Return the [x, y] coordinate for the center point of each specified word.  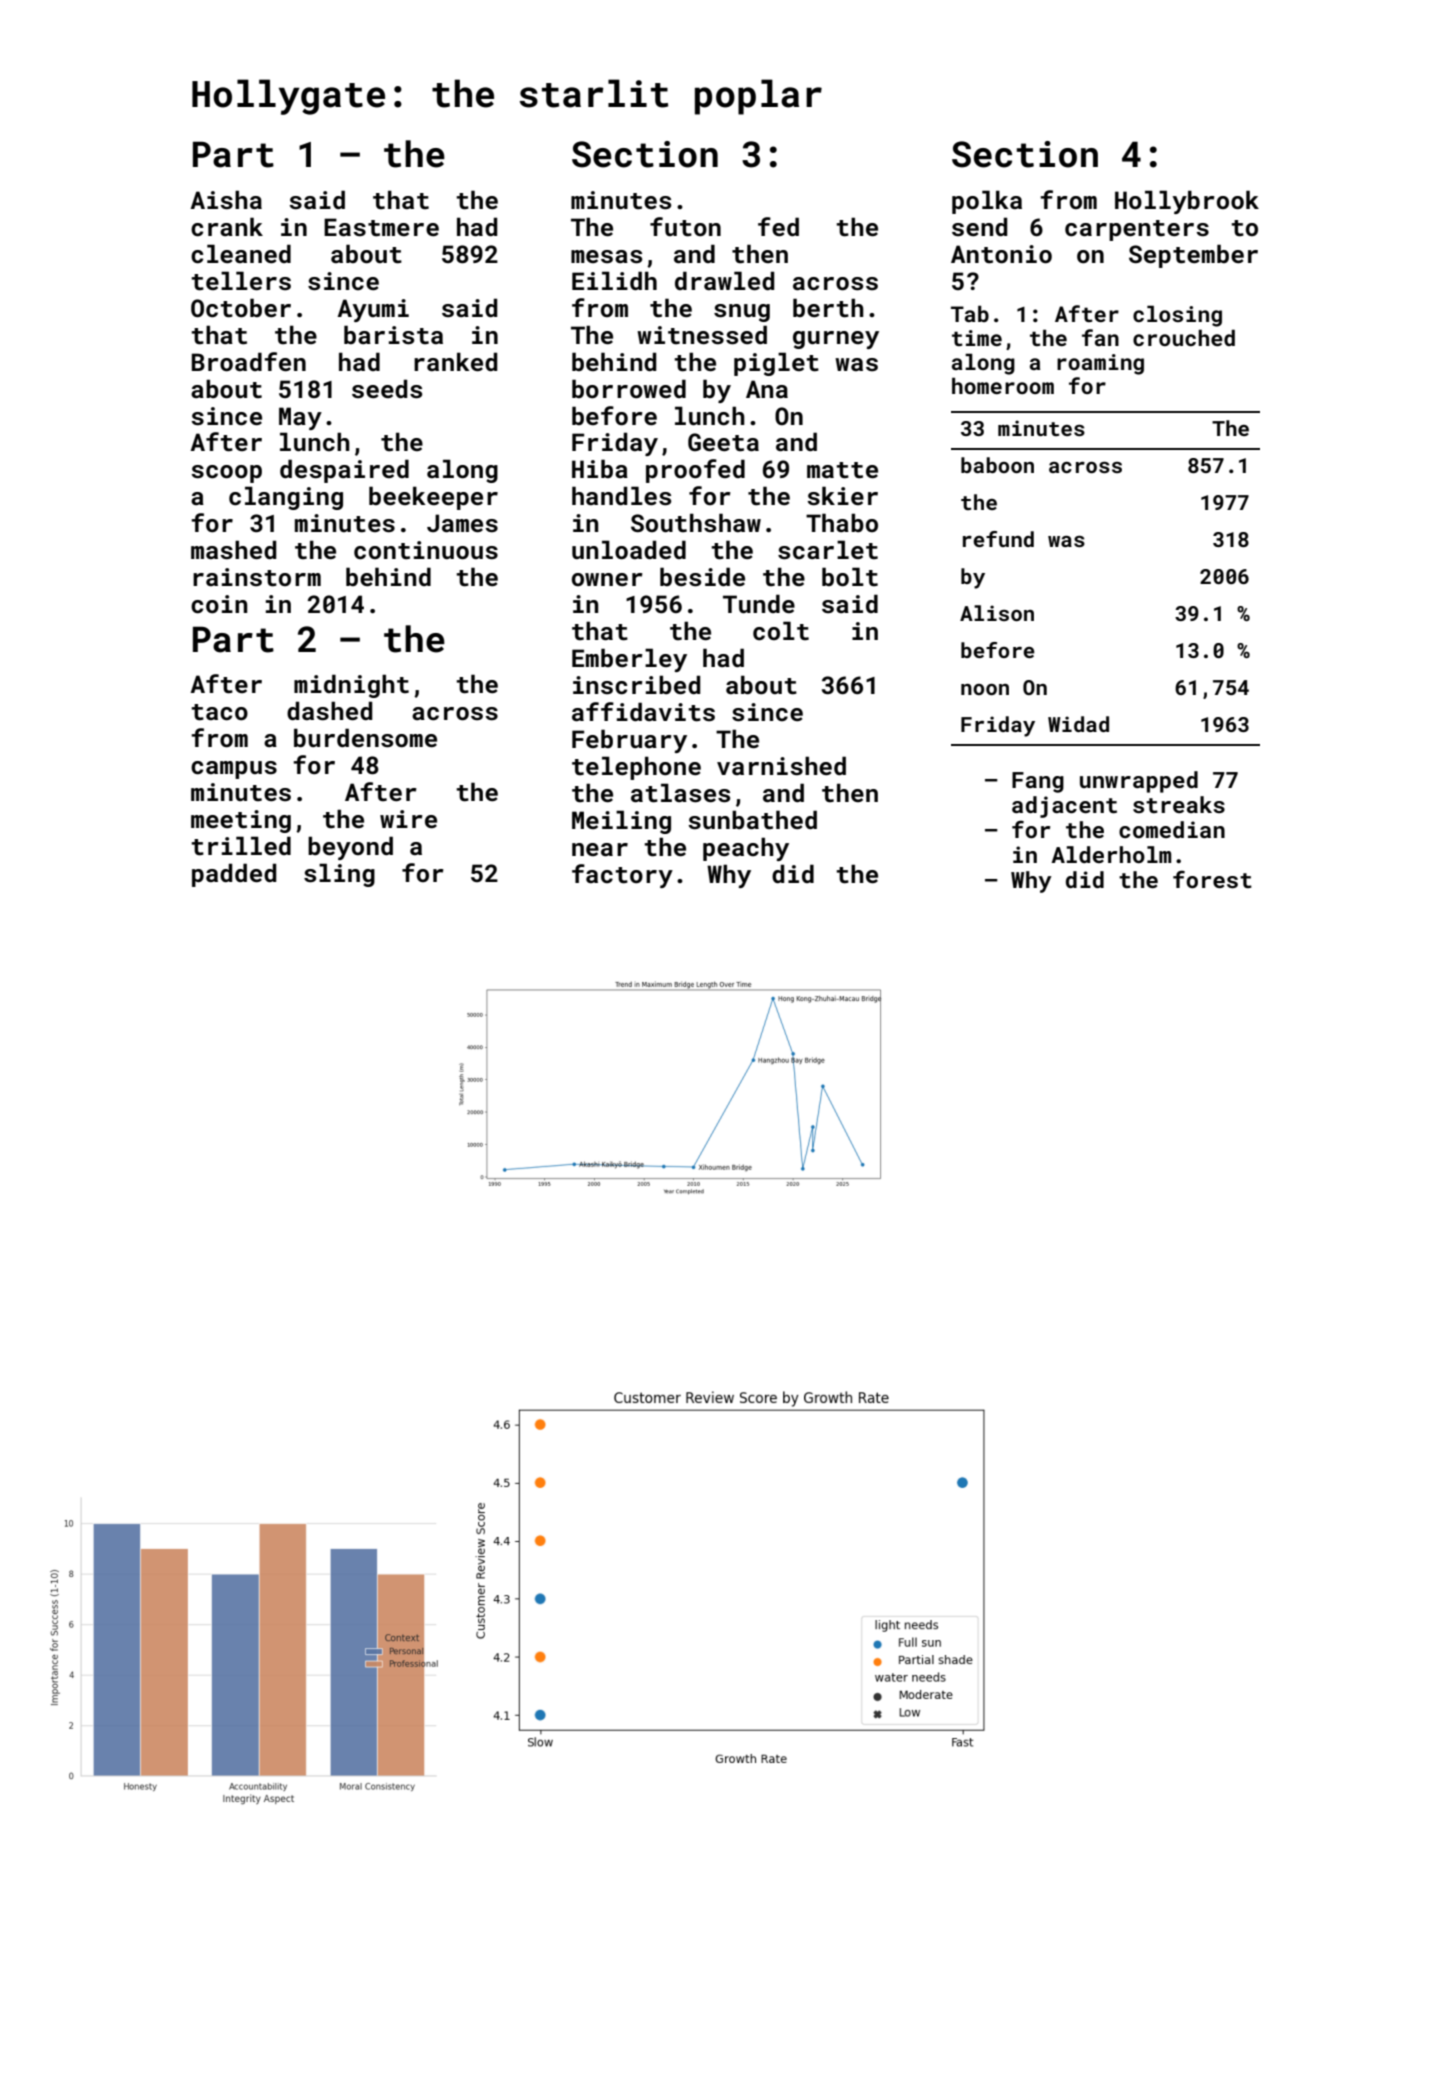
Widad [1078, 724]
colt [781, 631]
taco [219, 712]
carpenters [1137, 230]
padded [234, 875]
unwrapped [1139, 782]
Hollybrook [1187, 202]
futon [685, 227]
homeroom [1003, 385]
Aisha [226, 200]
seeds [387, 389]
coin [219, 604]
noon [985, 689]
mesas [606, 257]
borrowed [629, 388]
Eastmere [381, 227]
